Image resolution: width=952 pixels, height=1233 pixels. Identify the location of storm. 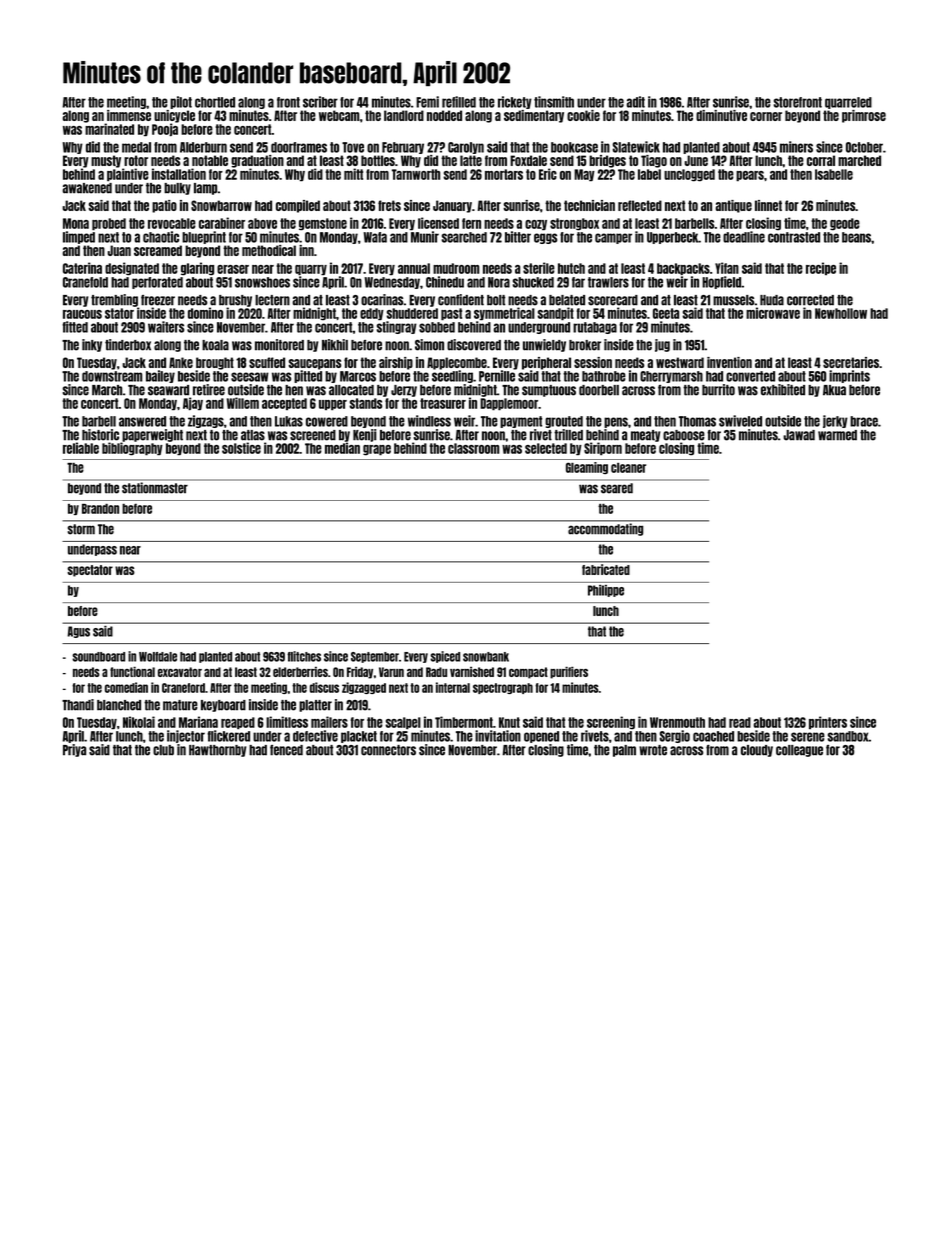
(81, 529).
